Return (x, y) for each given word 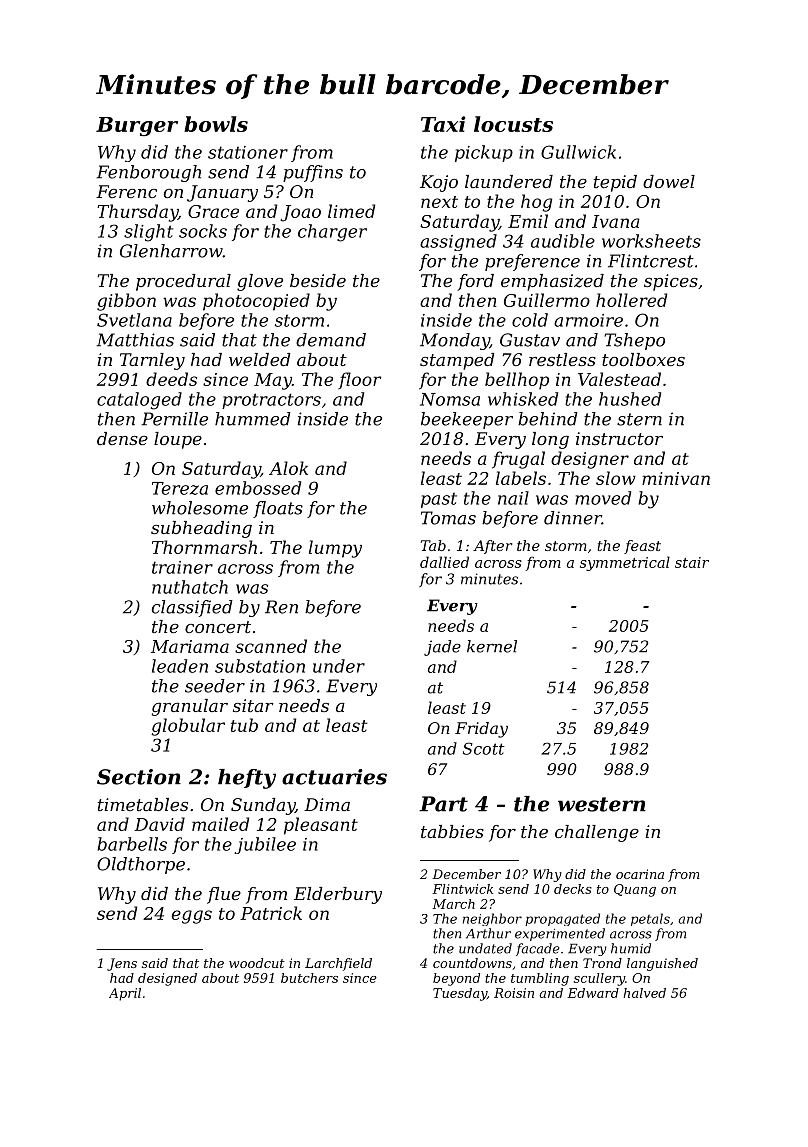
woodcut (257, 963)
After (492, 547)
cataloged (139, 401)
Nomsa (450, 399)
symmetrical (625, 563)
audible (563, 241)
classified (192, 608)
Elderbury (338, 895)
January (222, 193)
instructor (619, 438)
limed (351, 211)
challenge (597, 833)
